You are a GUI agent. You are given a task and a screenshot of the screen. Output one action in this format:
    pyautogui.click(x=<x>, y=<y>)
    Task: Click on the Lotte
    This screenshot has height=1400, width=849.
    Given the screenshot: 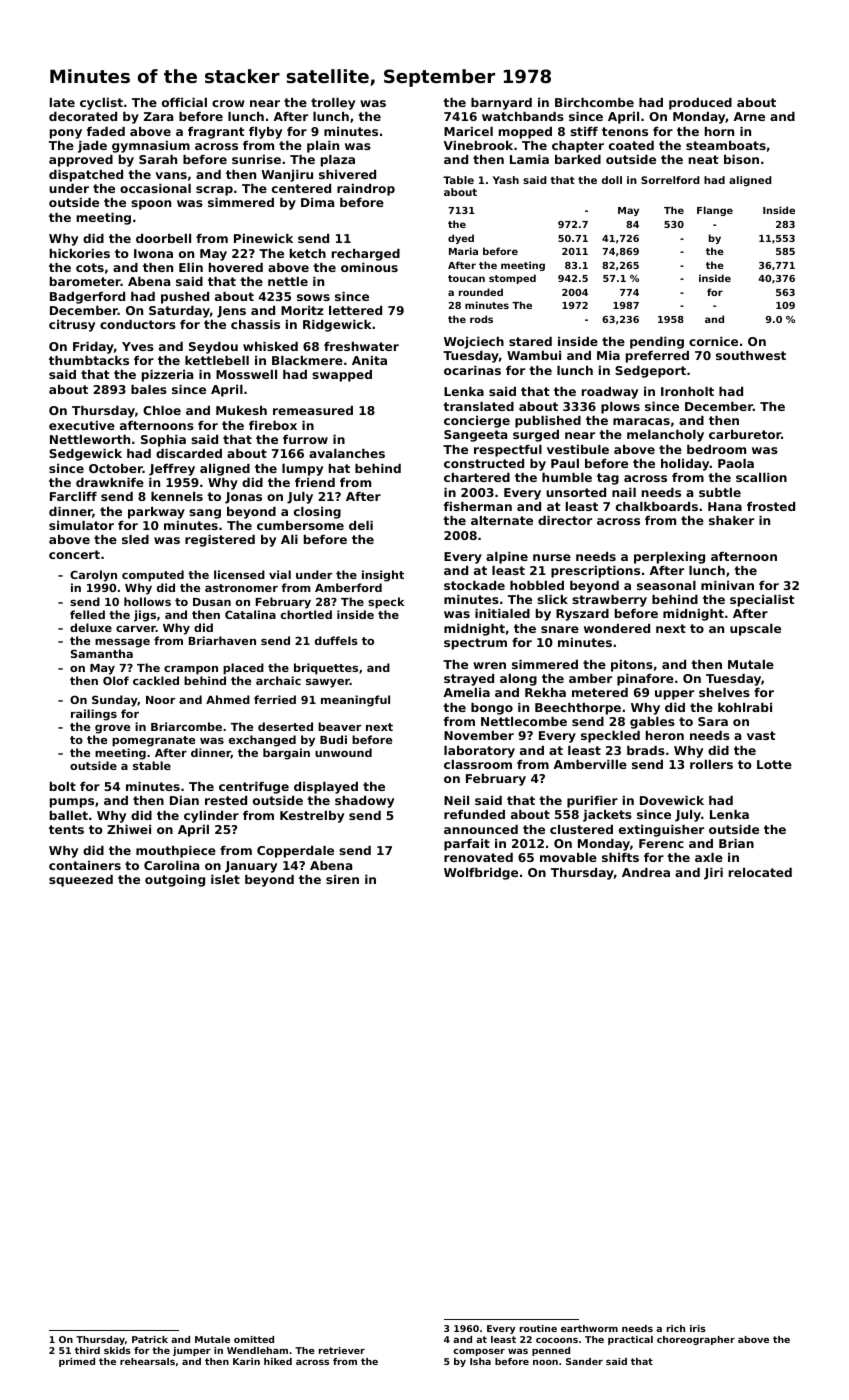 What is the action you would take?
    pyautogui.click(x=774, y=764)
